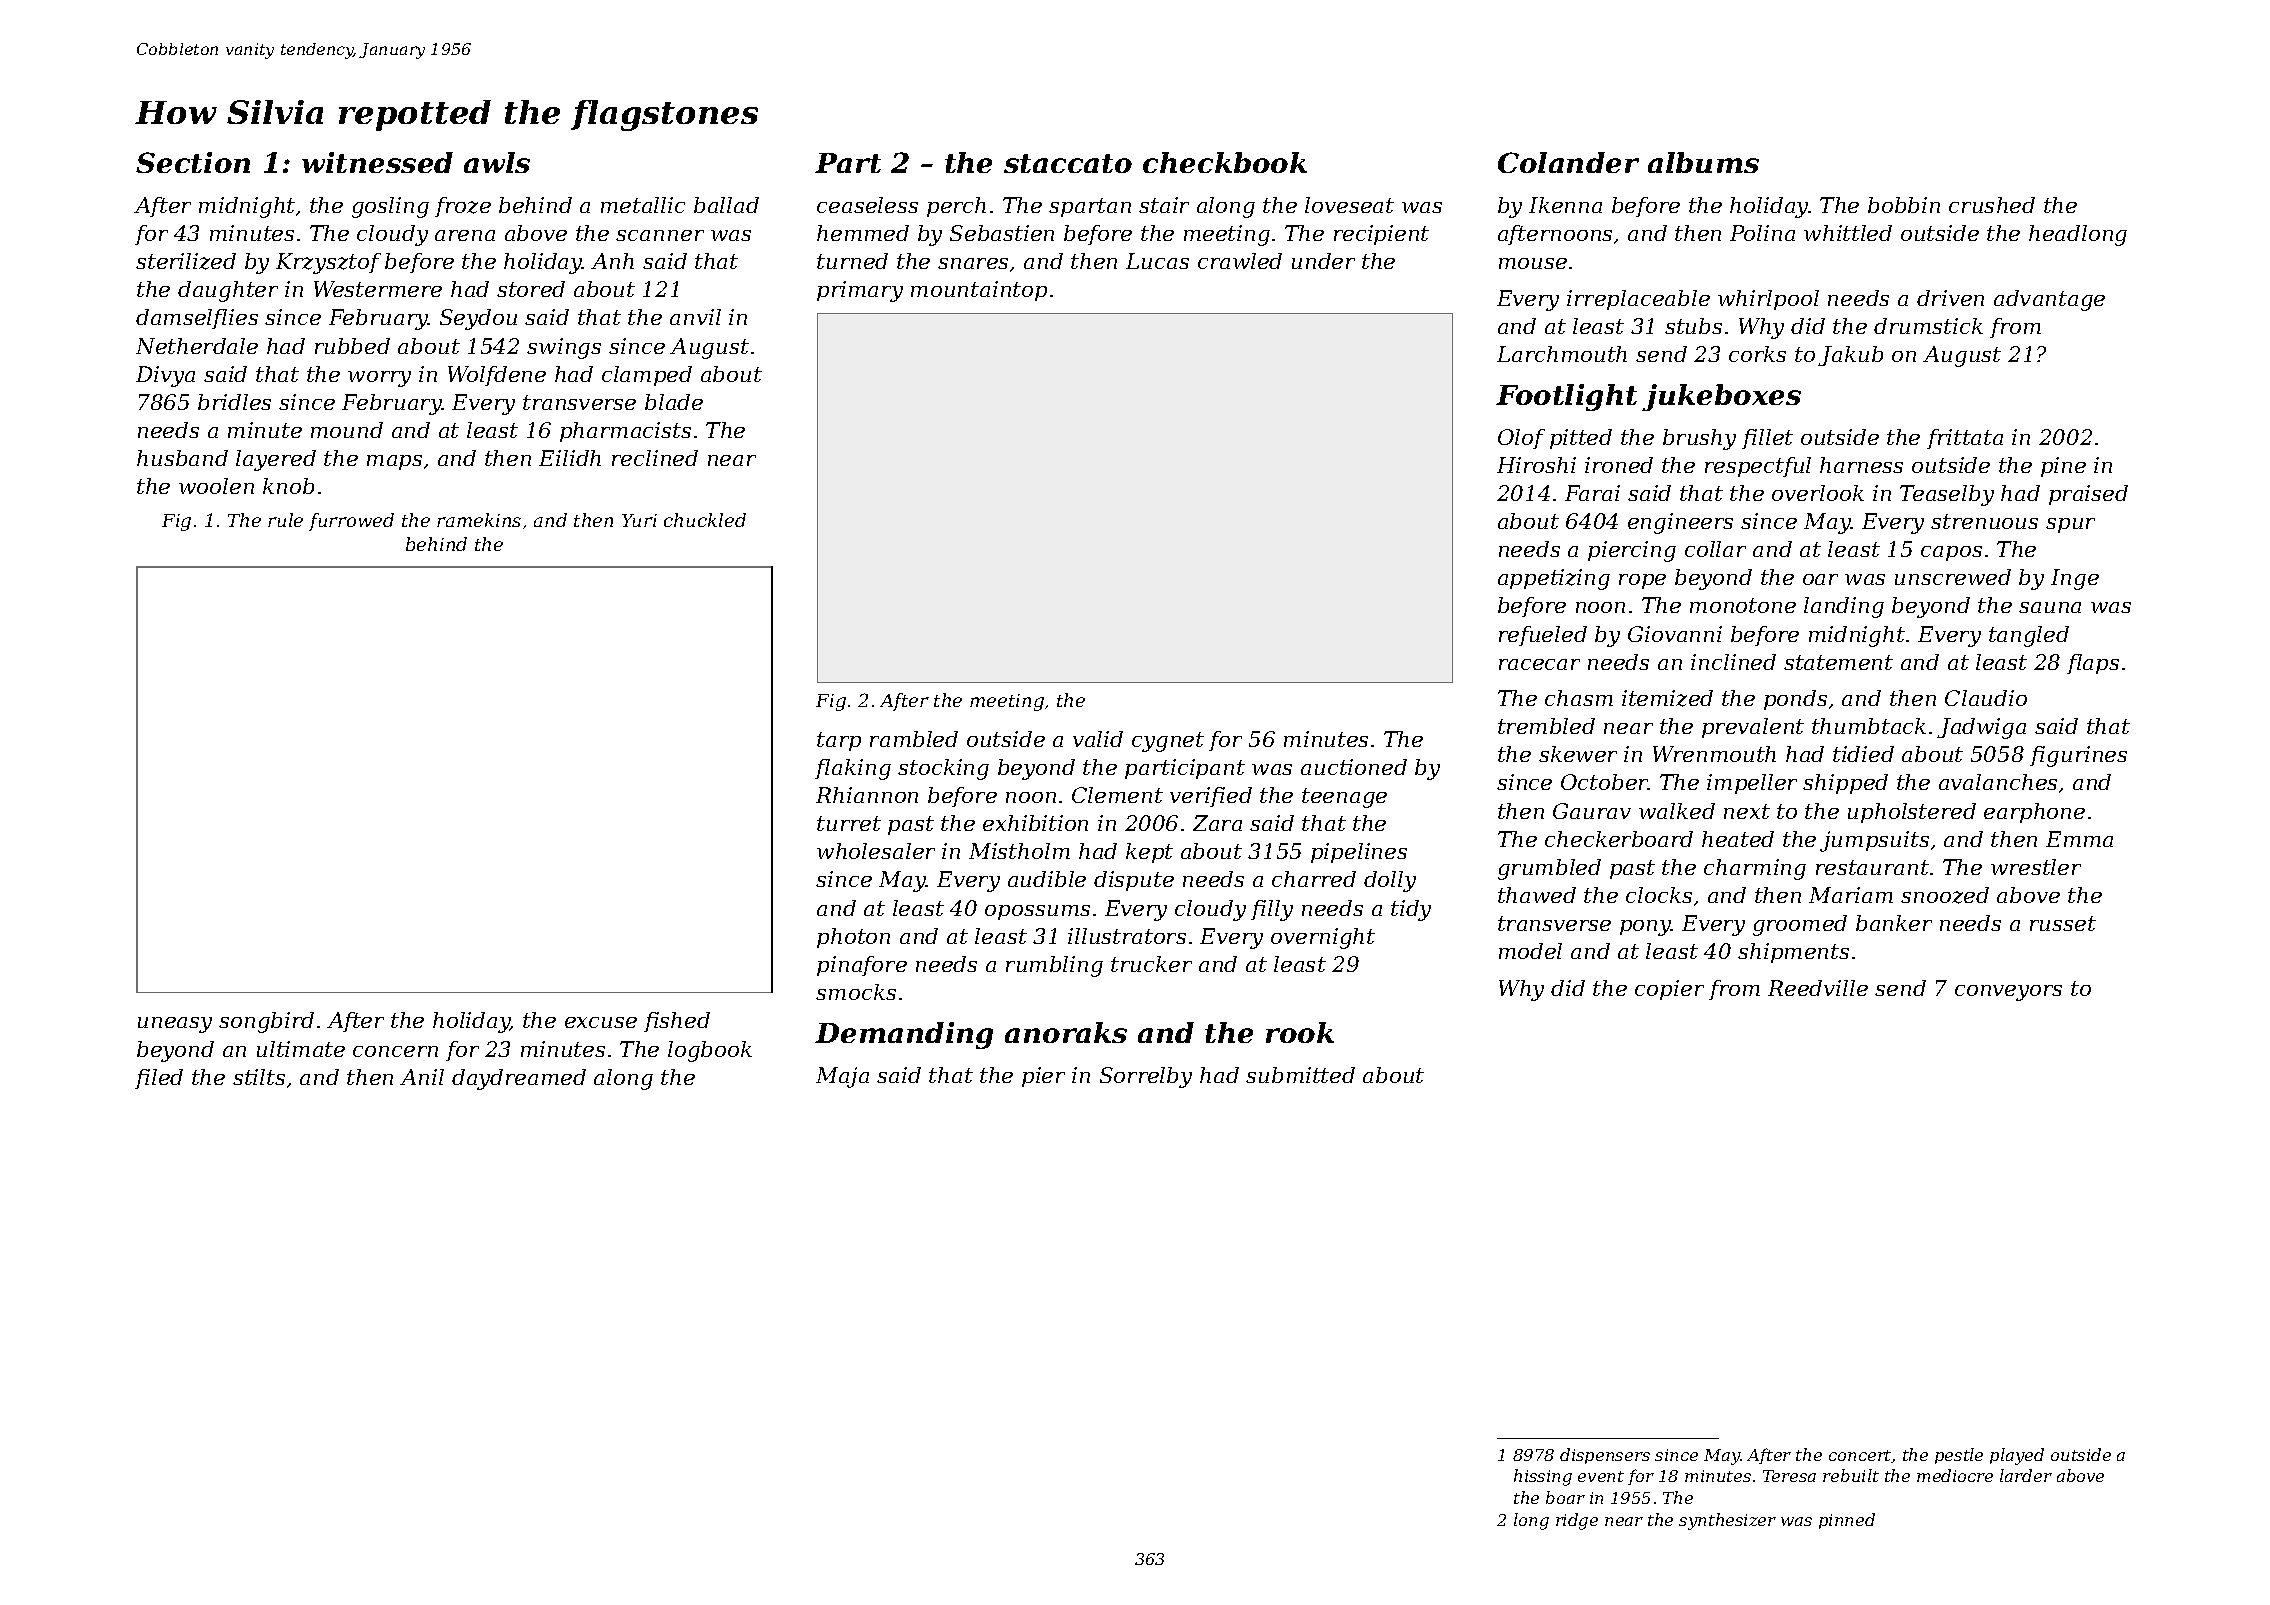 The height and width of the screenshot is (1605, 2270). Describe the element at coordinates (1578, 754) in the screenshot. I see `skewer` at that location.
